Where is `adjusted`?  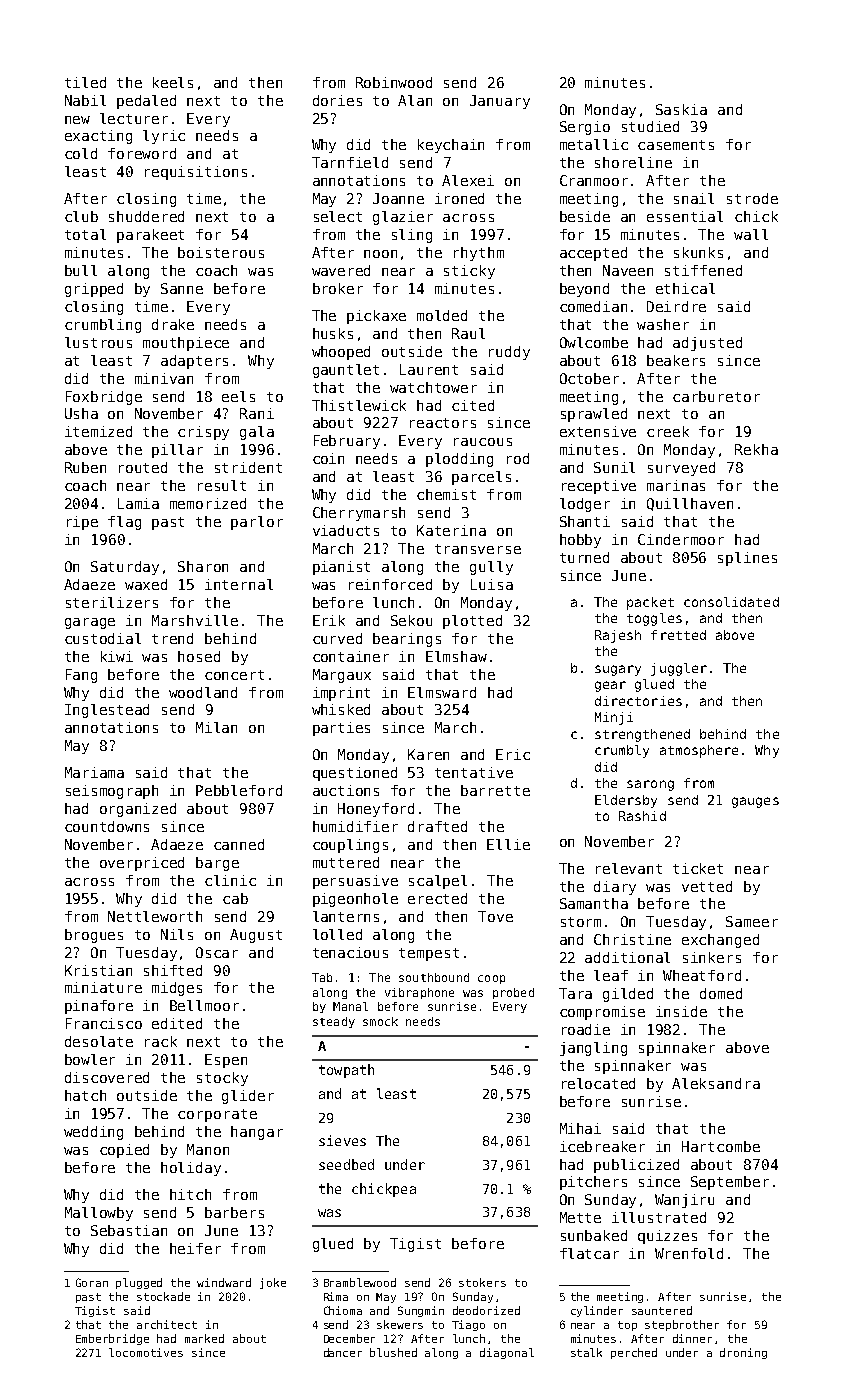 adjusted is located at coordinates (707, 344).
